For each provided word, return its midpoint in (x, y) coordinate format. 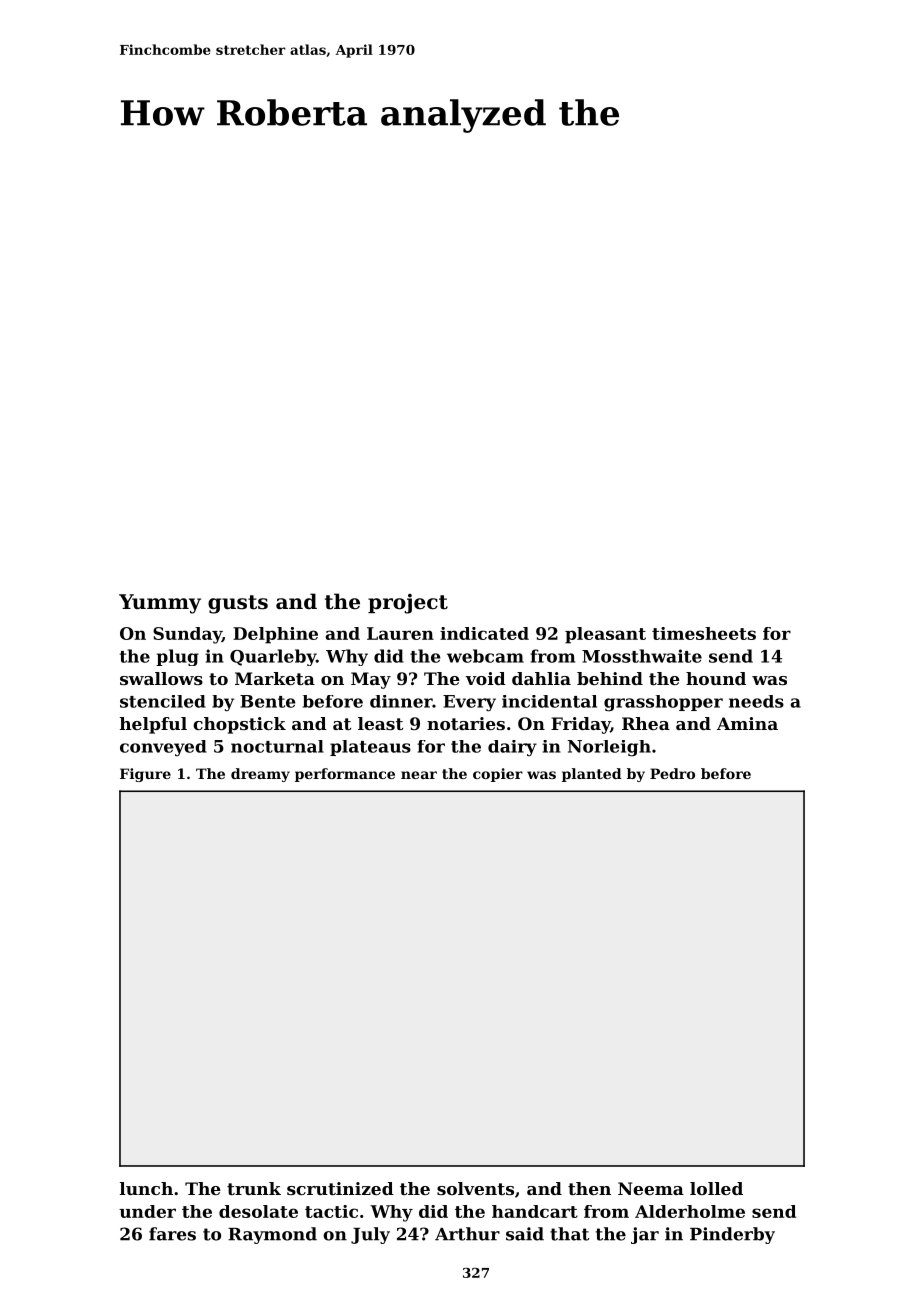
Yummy (160, 604)
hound (716, 678)
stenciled (163, 701)
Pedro (672, 773)
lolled (716, 1188)
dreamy (260, 775)
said (525, 1234)
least (380, 723)
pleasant (605, 635)
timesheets (704, 633)
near (419, 775)
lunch (146, 1188)
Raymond (272, 1235)
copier (498, 775)
